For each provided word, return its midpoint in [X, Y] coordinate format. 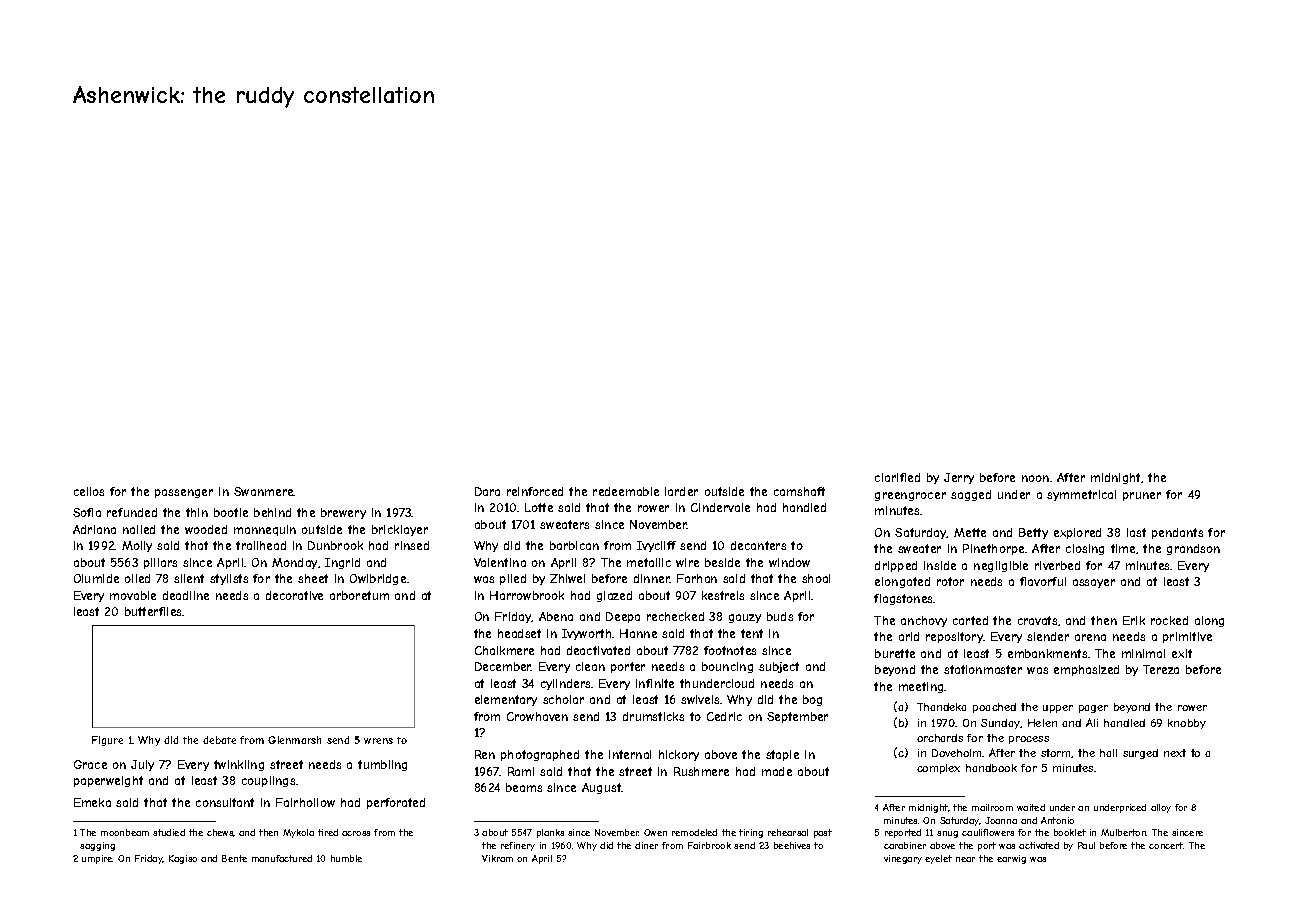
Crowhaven [537, 716]
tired [328, 832]
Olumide [96, 578]
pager [1093, 709]
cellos [89, 491]
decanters [758, 545]
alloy [1161, 808]
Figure [107, 741]
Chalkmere [504, 650]
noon [1035, 478]
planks [550, 833]
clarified [897, 477]
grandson [1193, 549]
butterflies [154, 611]
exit [1182, 653]
